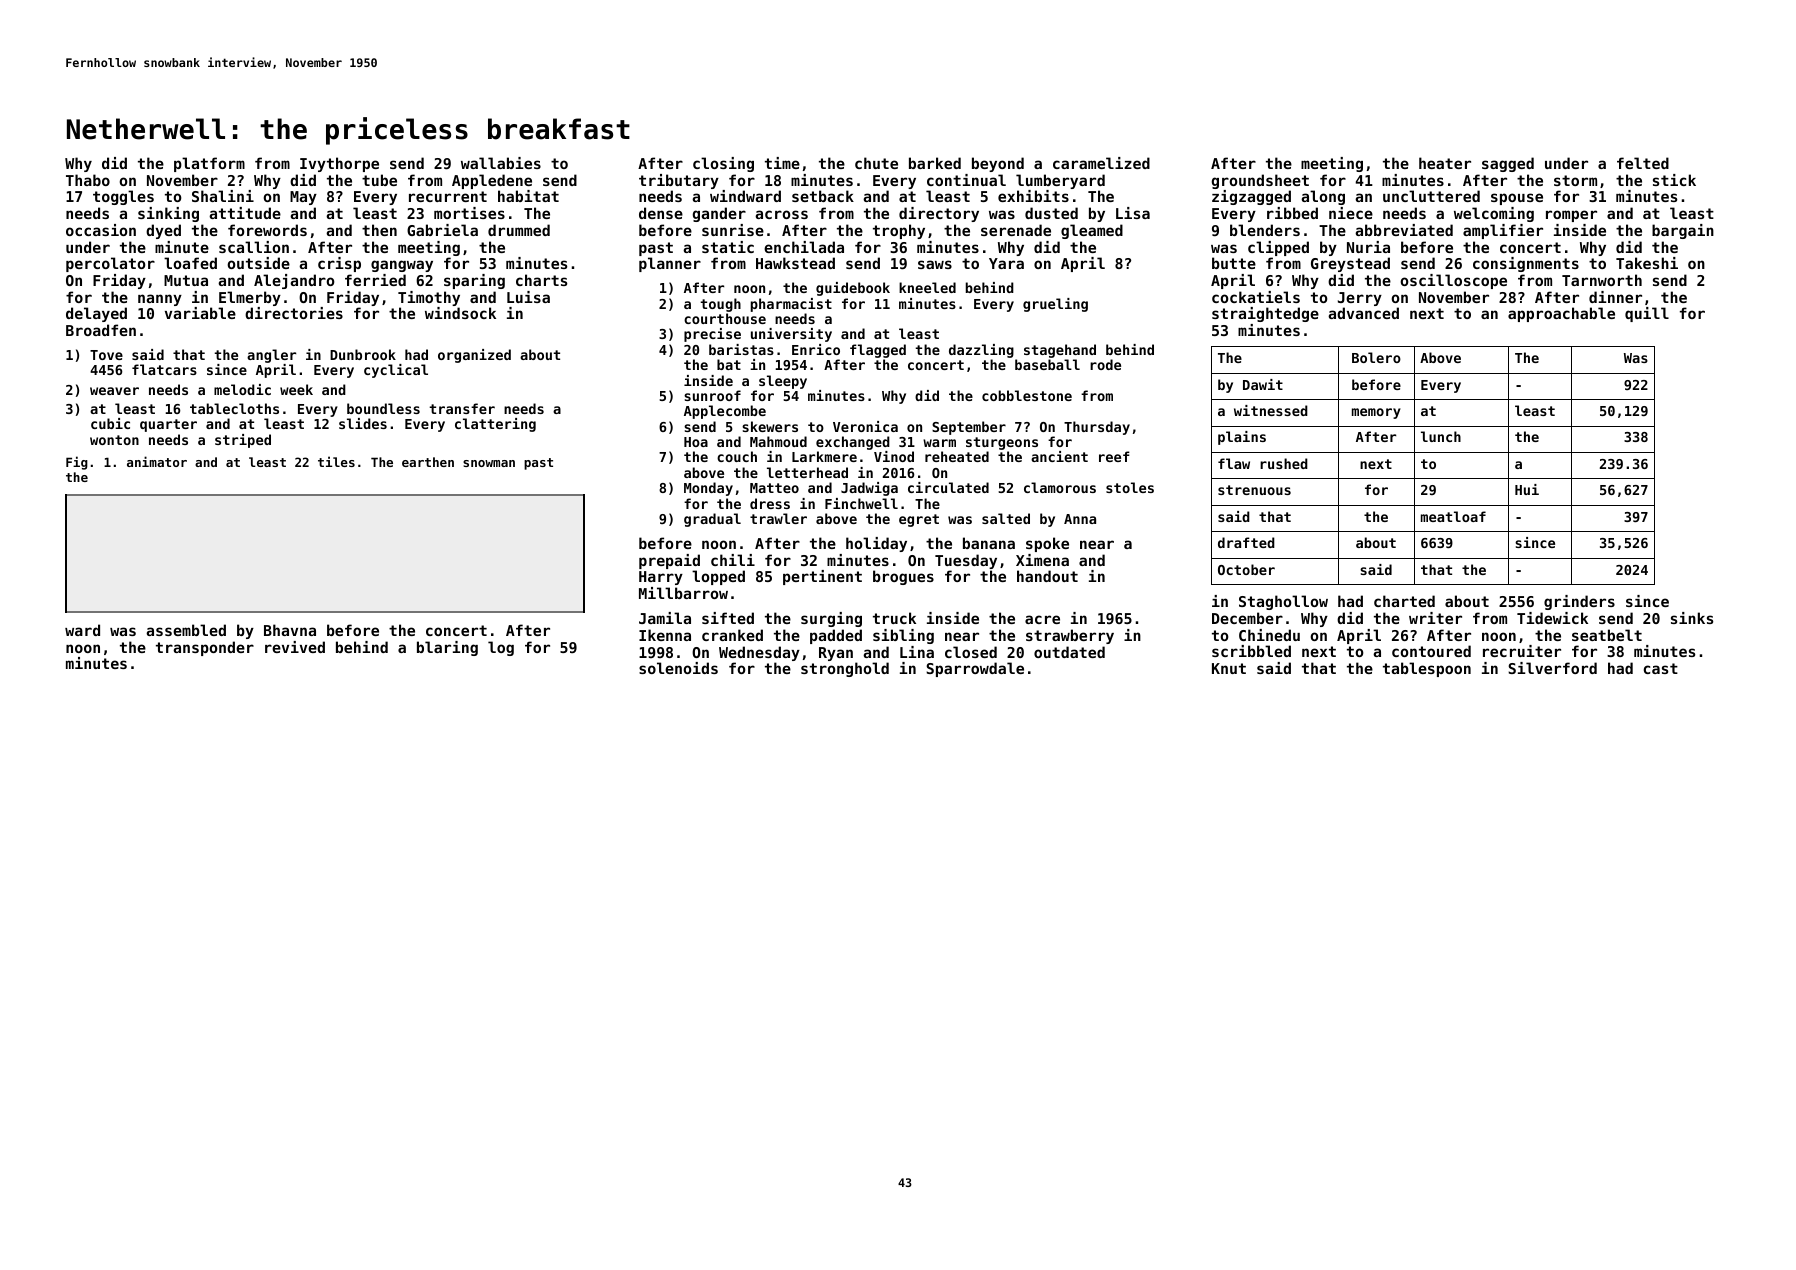 The image size is (1796, 1270). I want to click on gradual, so click(712, 520).
